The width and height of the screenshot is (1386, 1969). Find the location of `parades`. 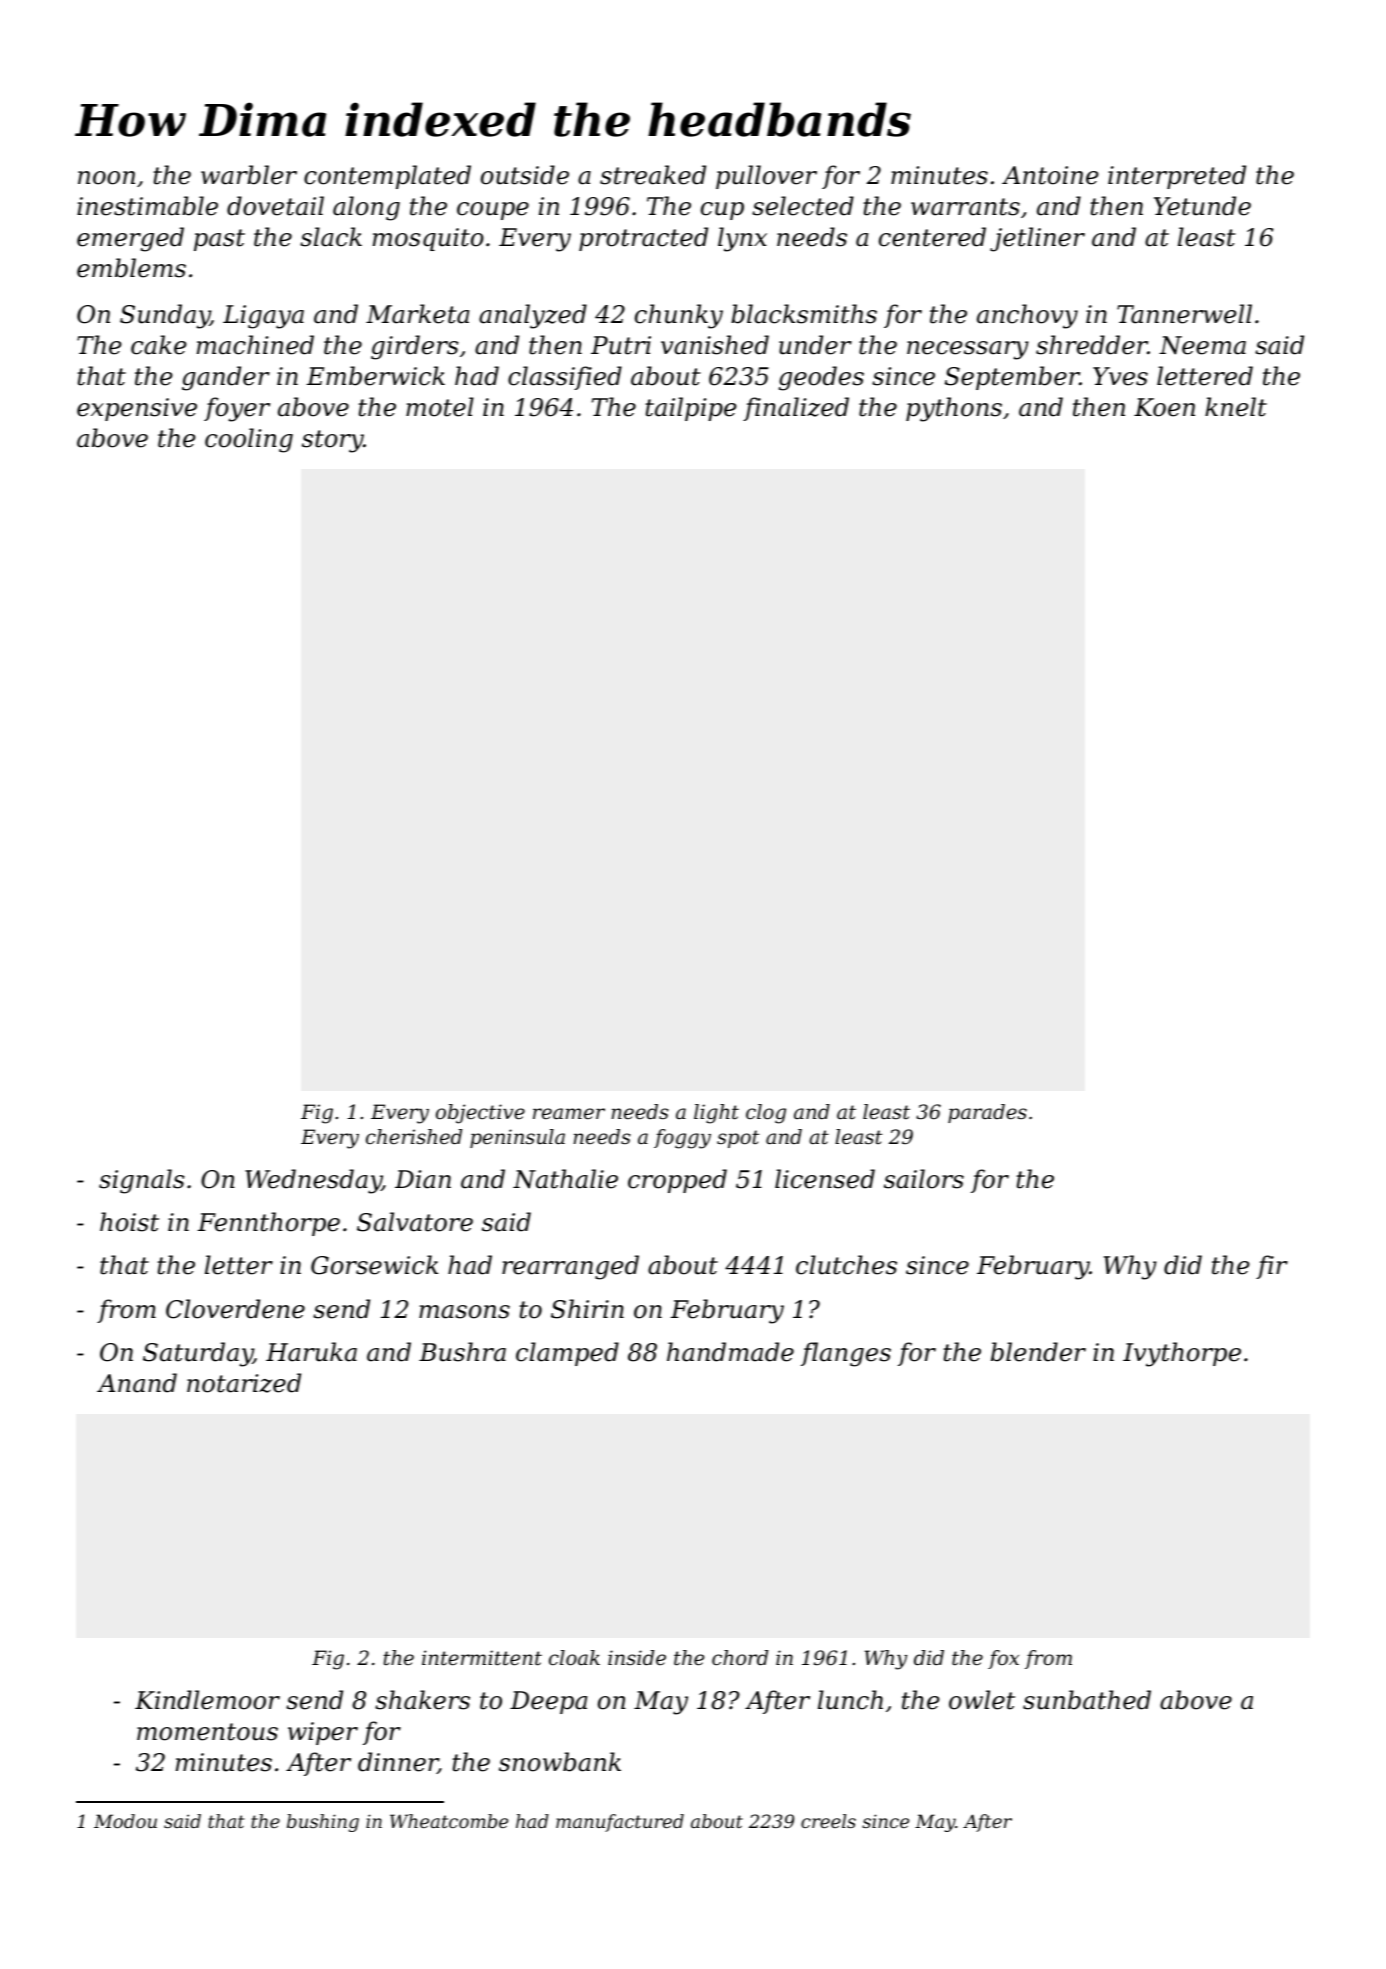

parades is located at coordinates (987, 1113).
